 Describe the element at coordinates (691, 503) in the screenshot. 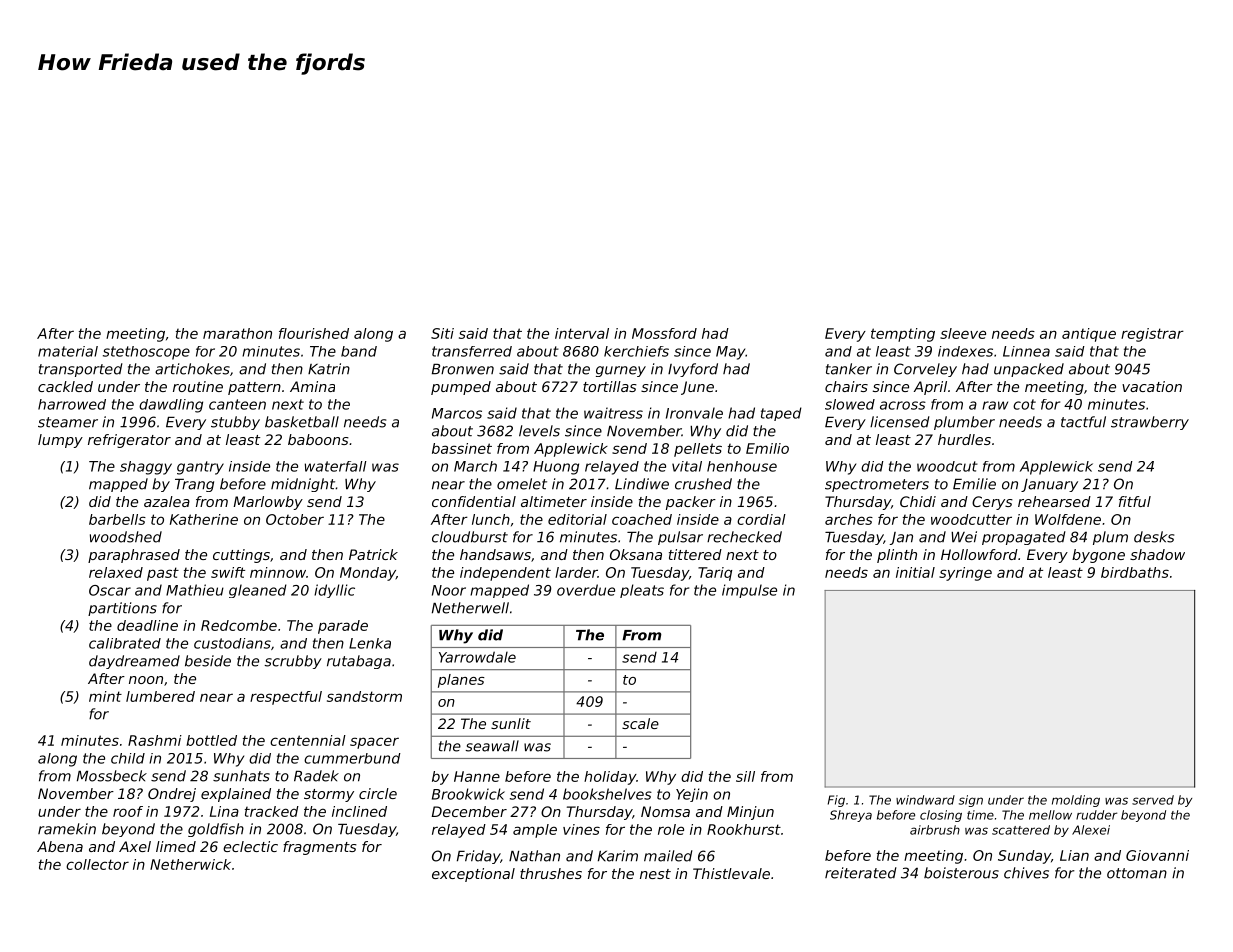

I see `packer` at that location.
